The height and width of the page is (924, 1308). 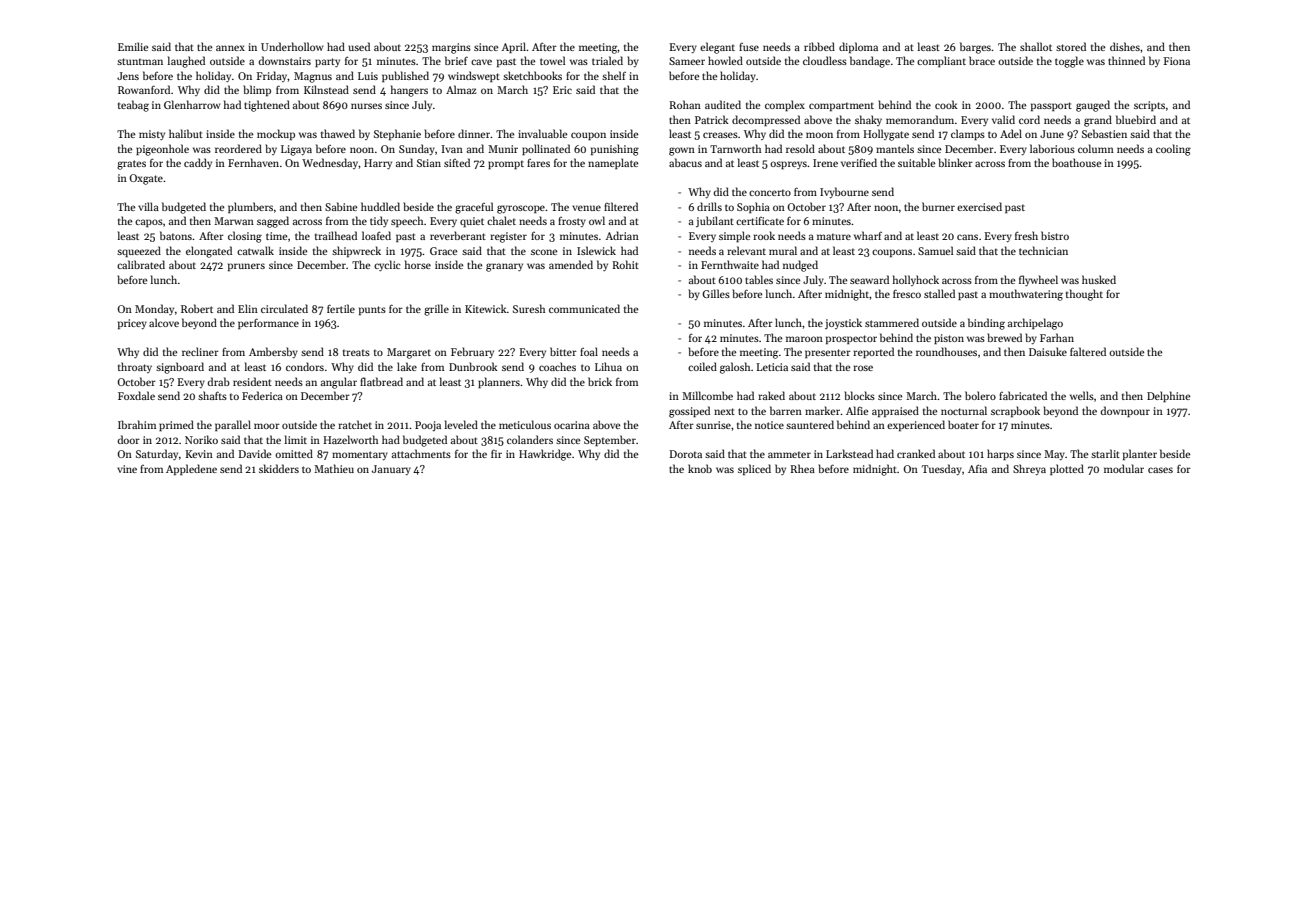 What do you see at coordinates (589, 351) in the page?
I see `foal` at bounding box center [589, 351].
